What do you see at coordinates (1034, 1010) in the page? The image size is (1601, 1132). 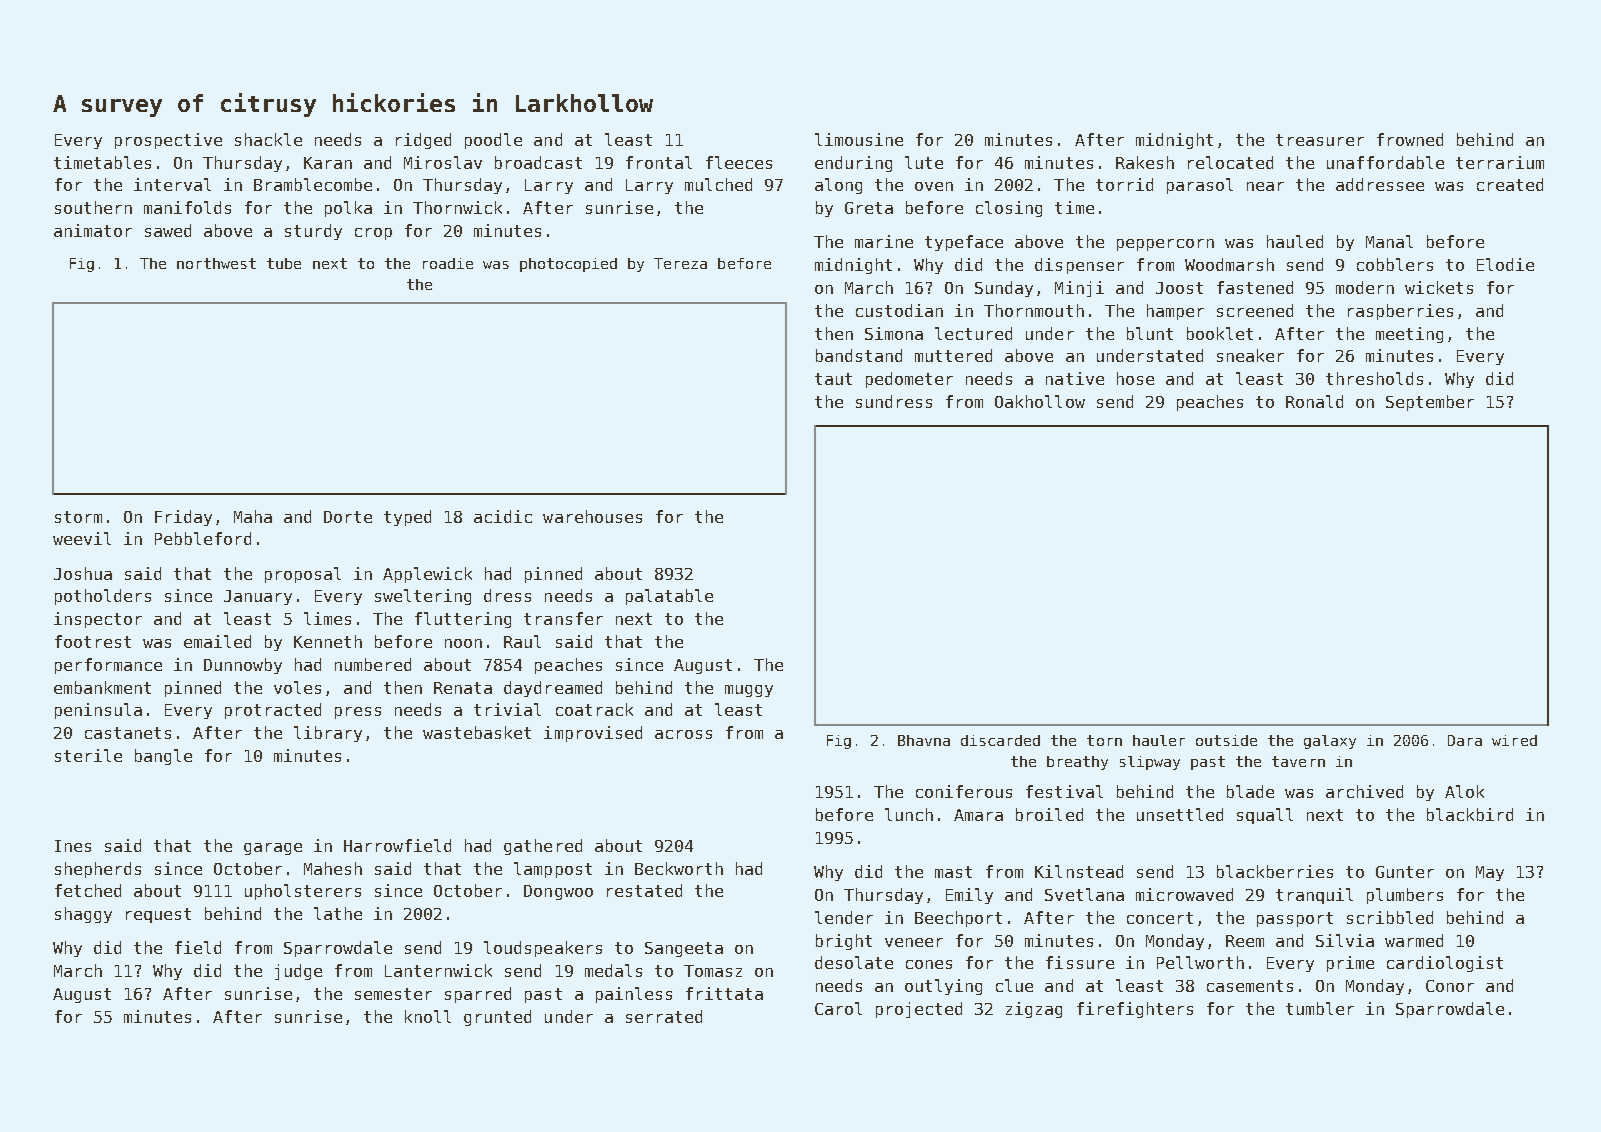 I see `zigzag` at bounding box center [1034, 1010].
